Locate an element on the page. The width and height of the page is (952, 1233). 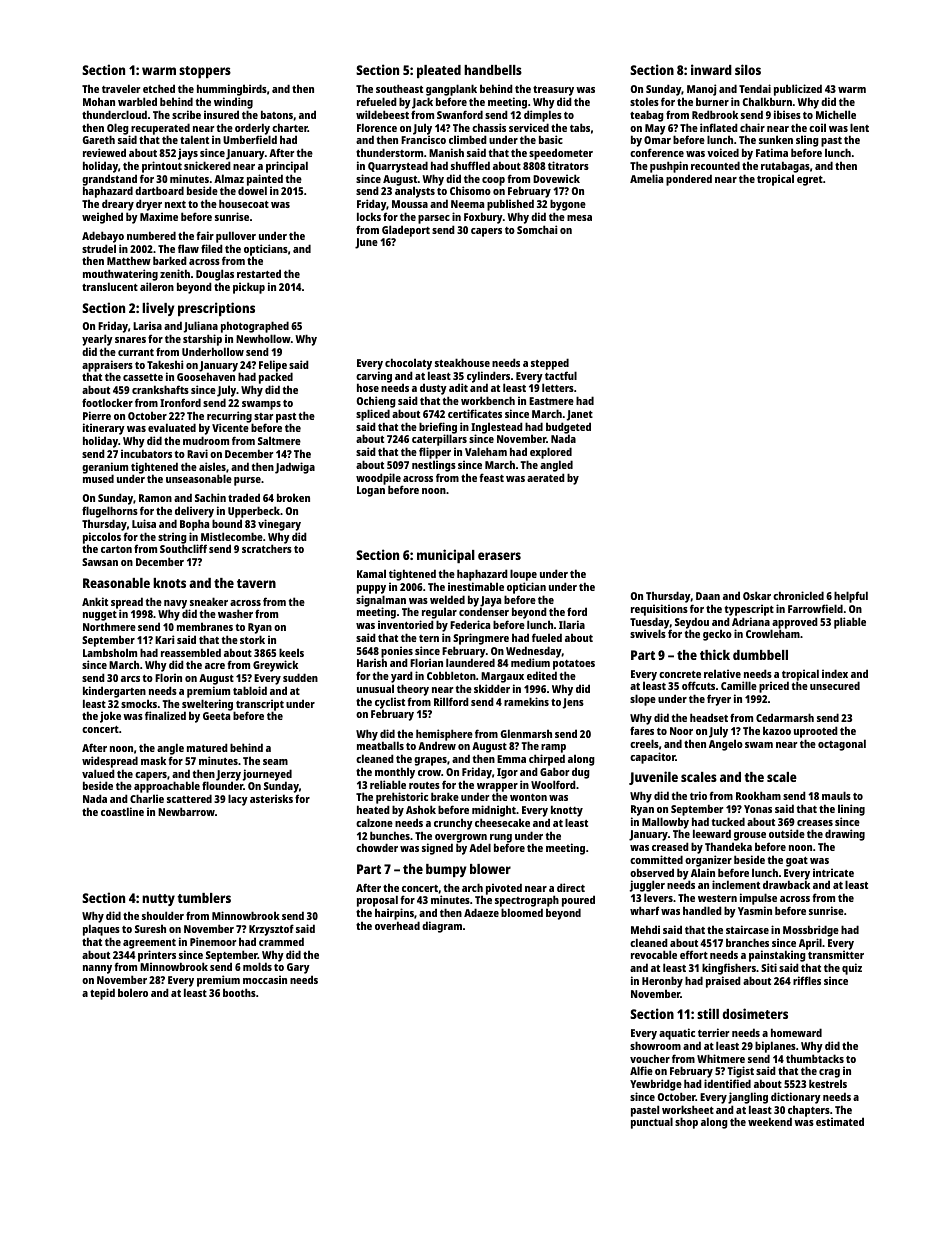
packed is located at coordinates (276, 378).
